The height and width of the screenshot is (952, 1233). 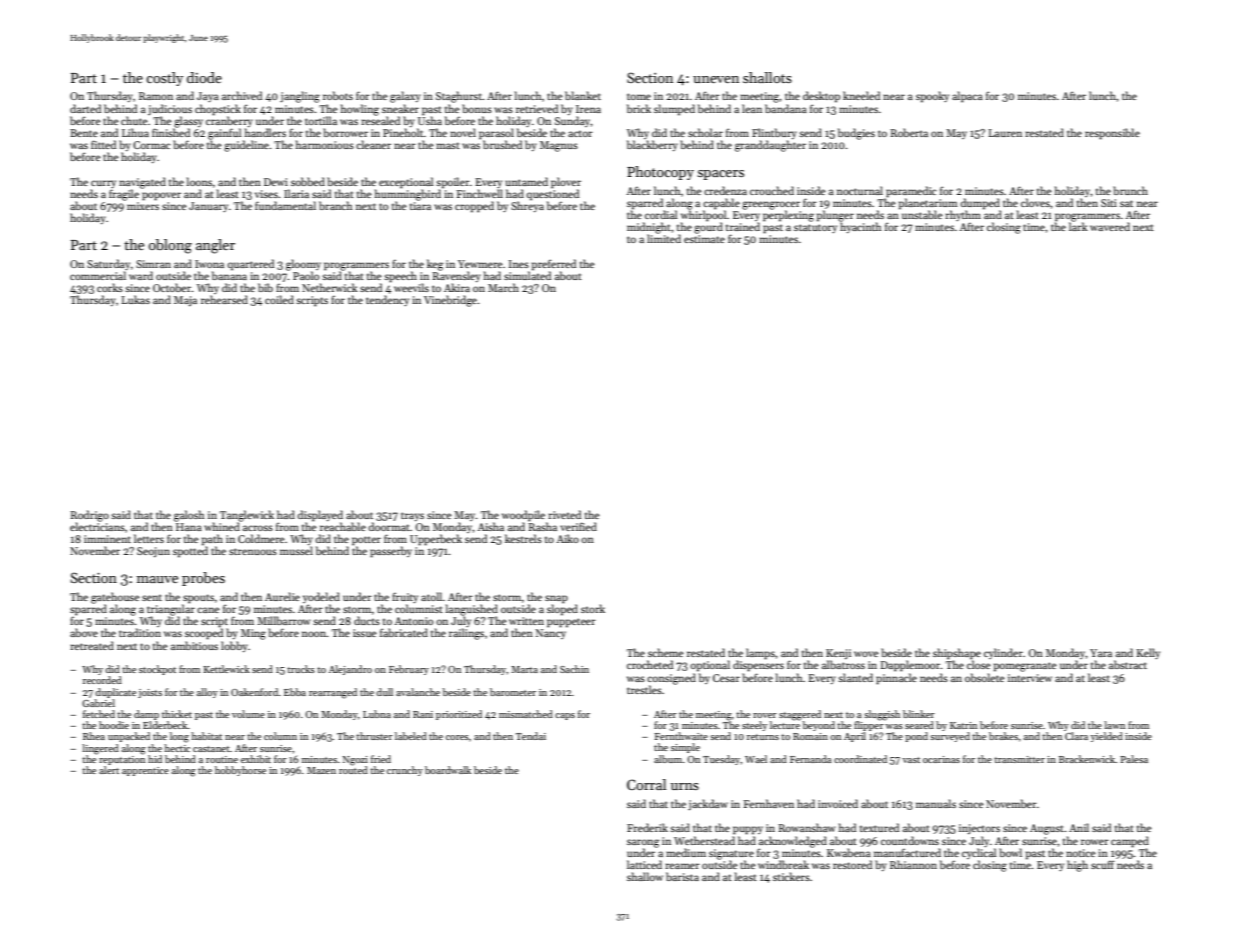 I want to click on riveted, so click(x=564, y=514).
